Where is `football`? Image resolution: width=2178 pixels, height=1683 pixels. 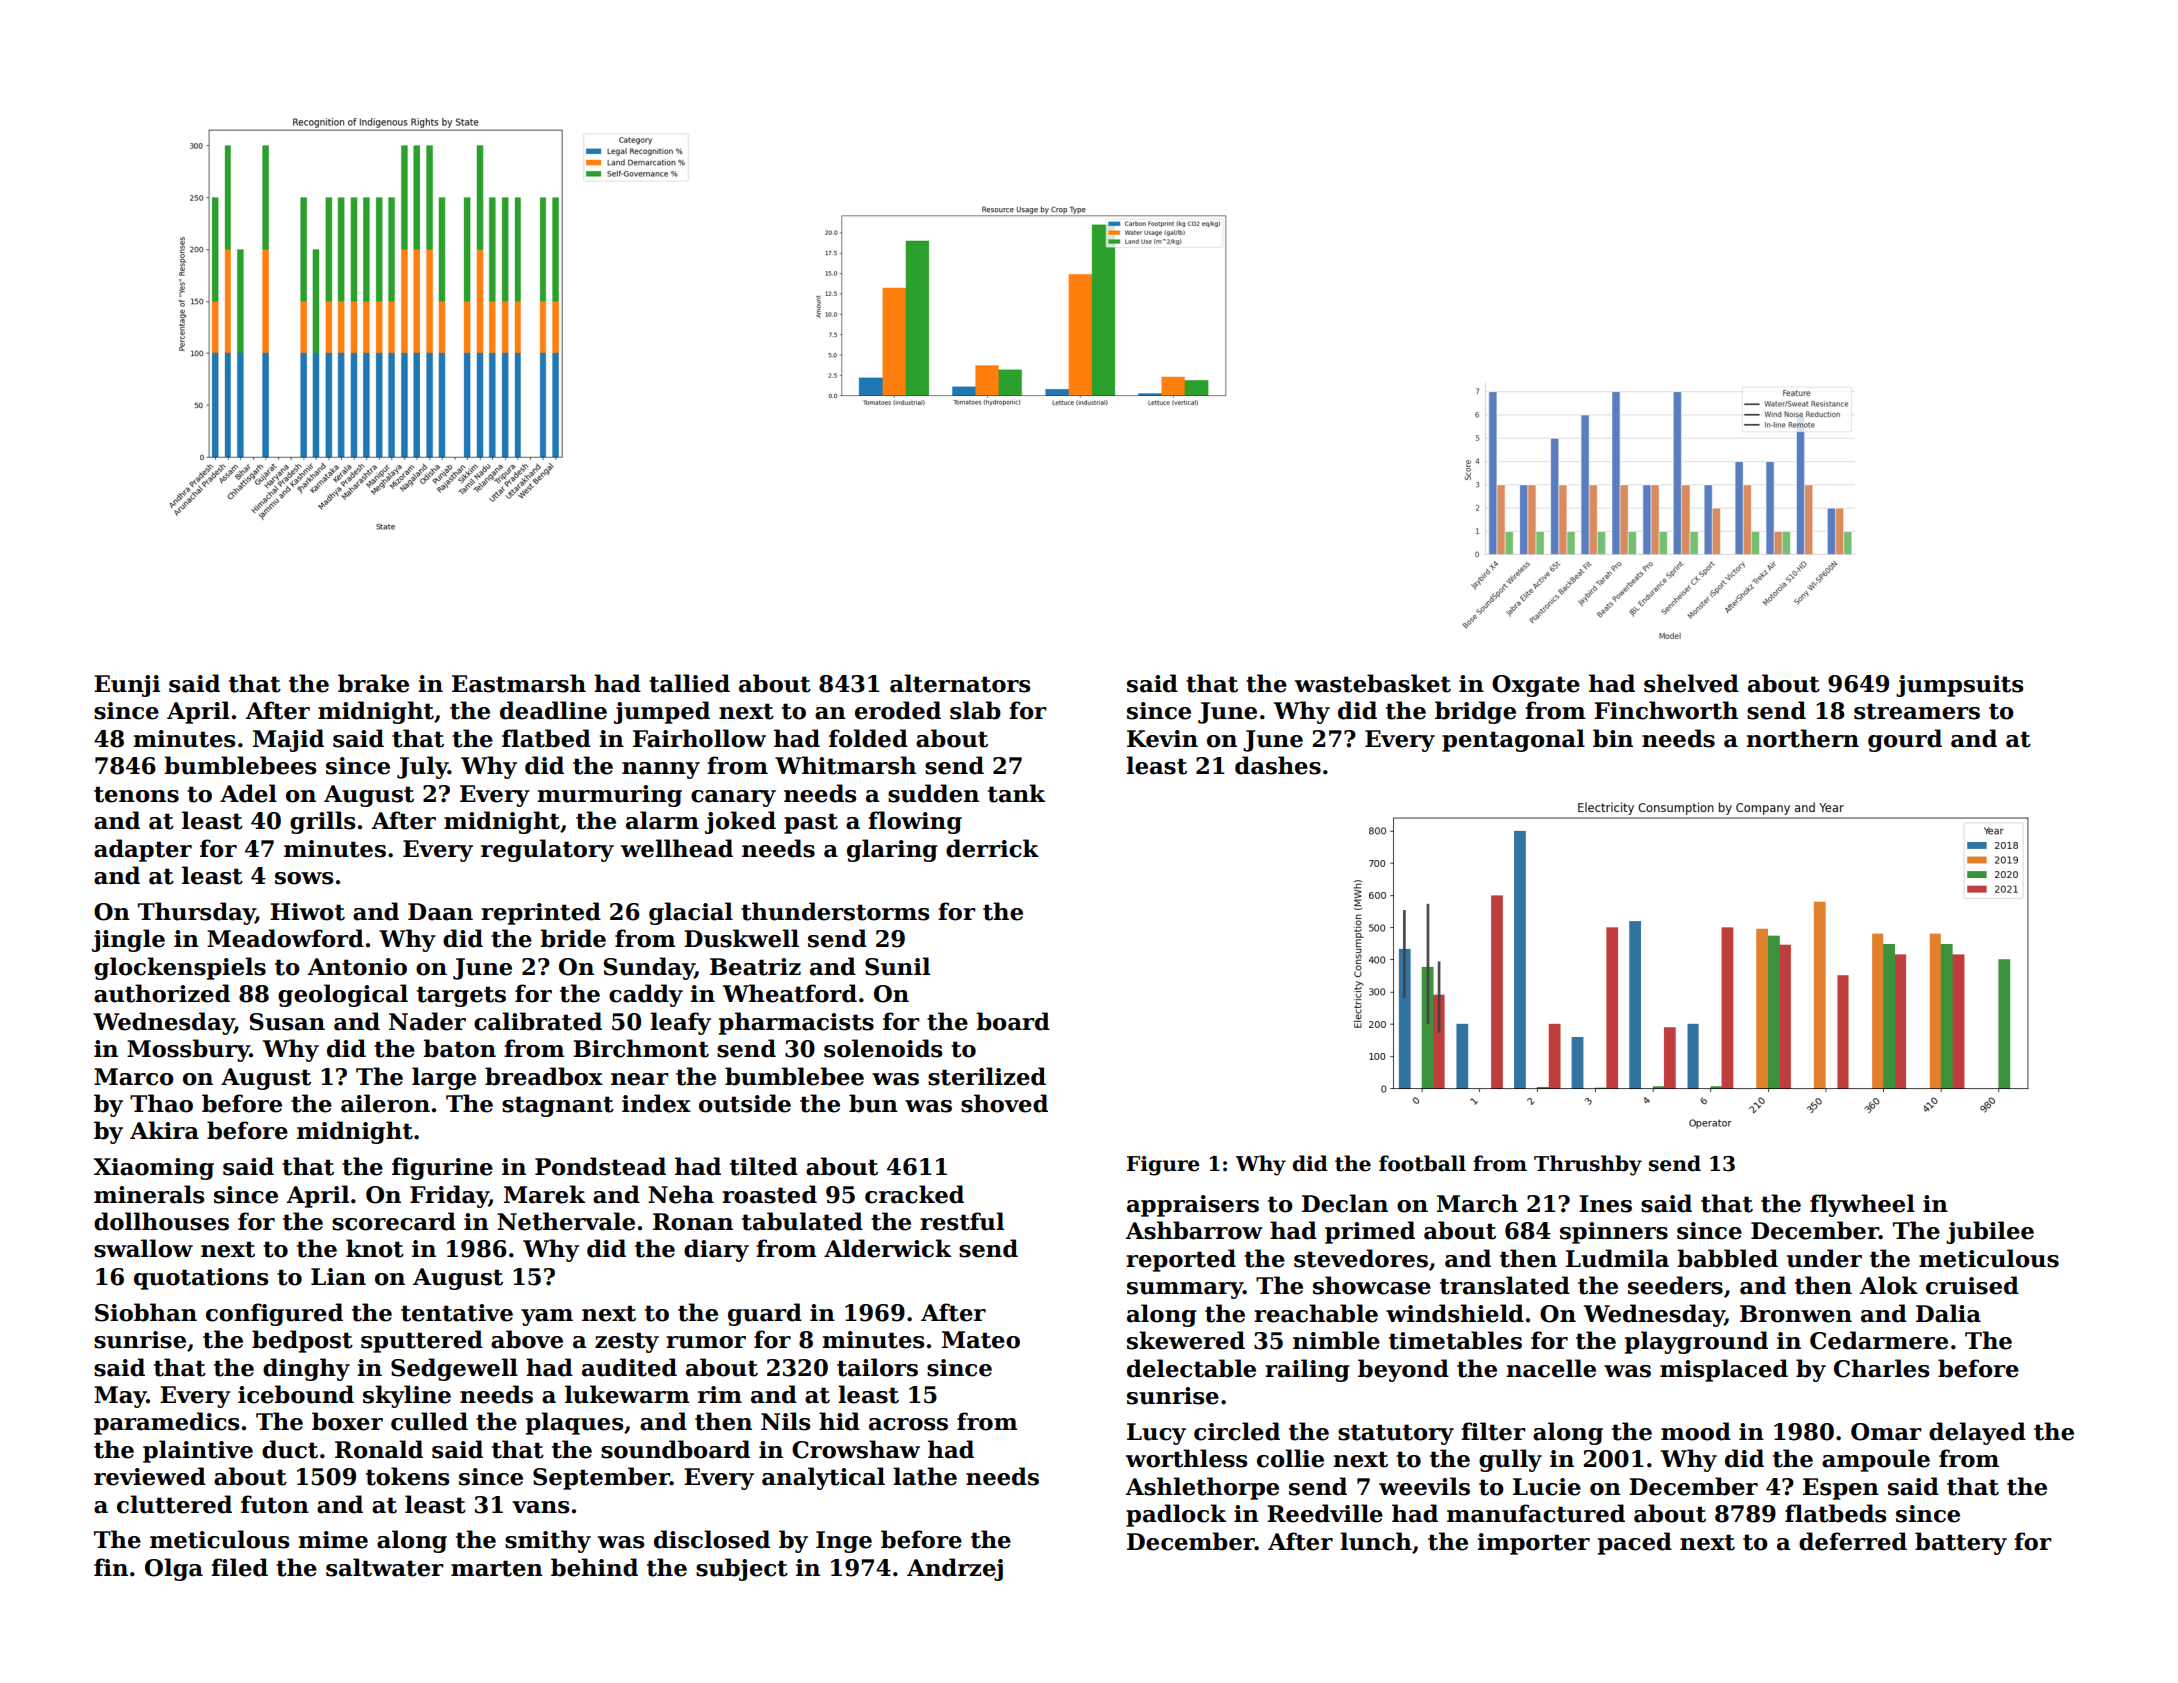
football is located at coordinates (1422, 1163).
